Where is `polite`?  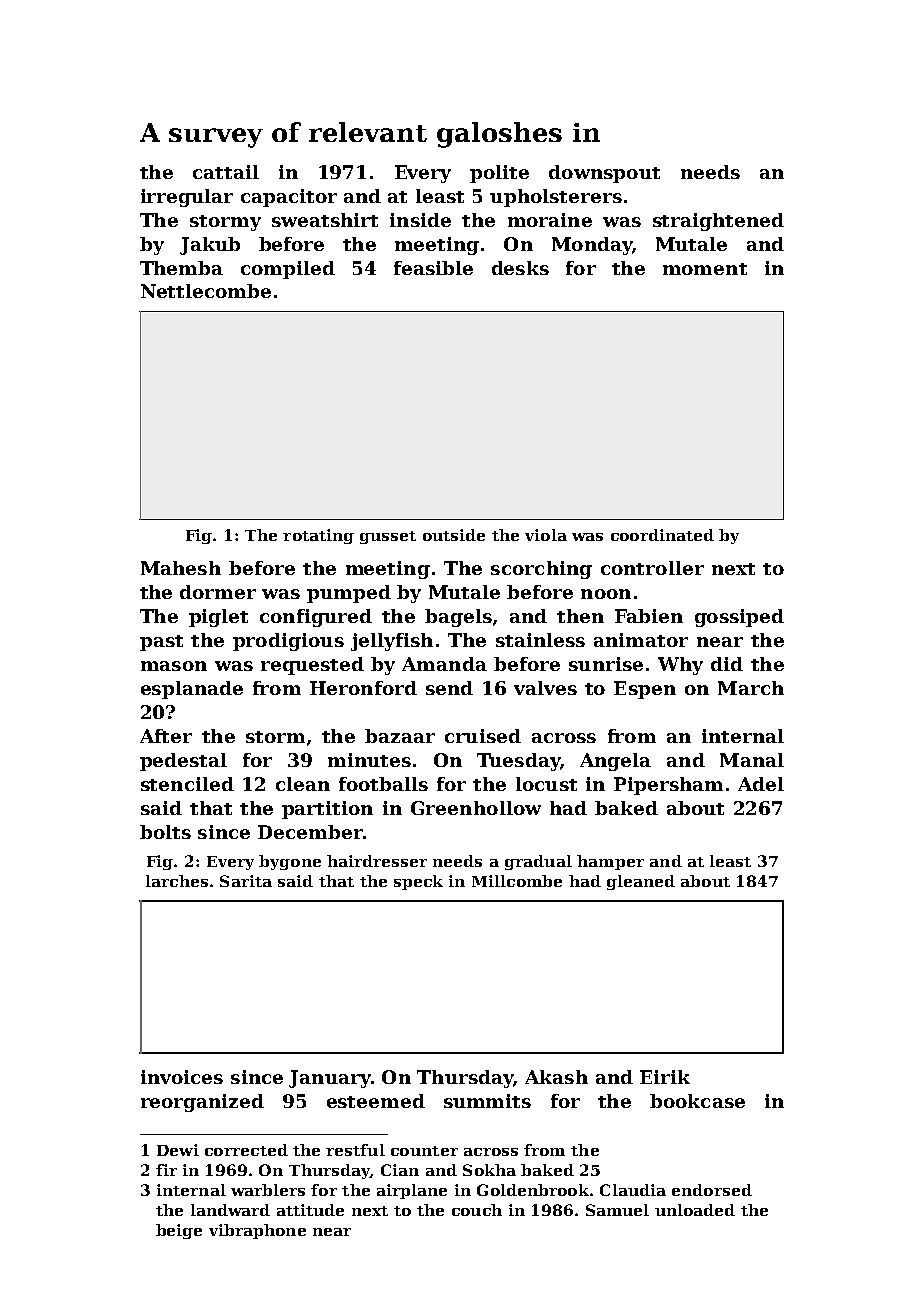
polite is located at coordinates (499, 174).
